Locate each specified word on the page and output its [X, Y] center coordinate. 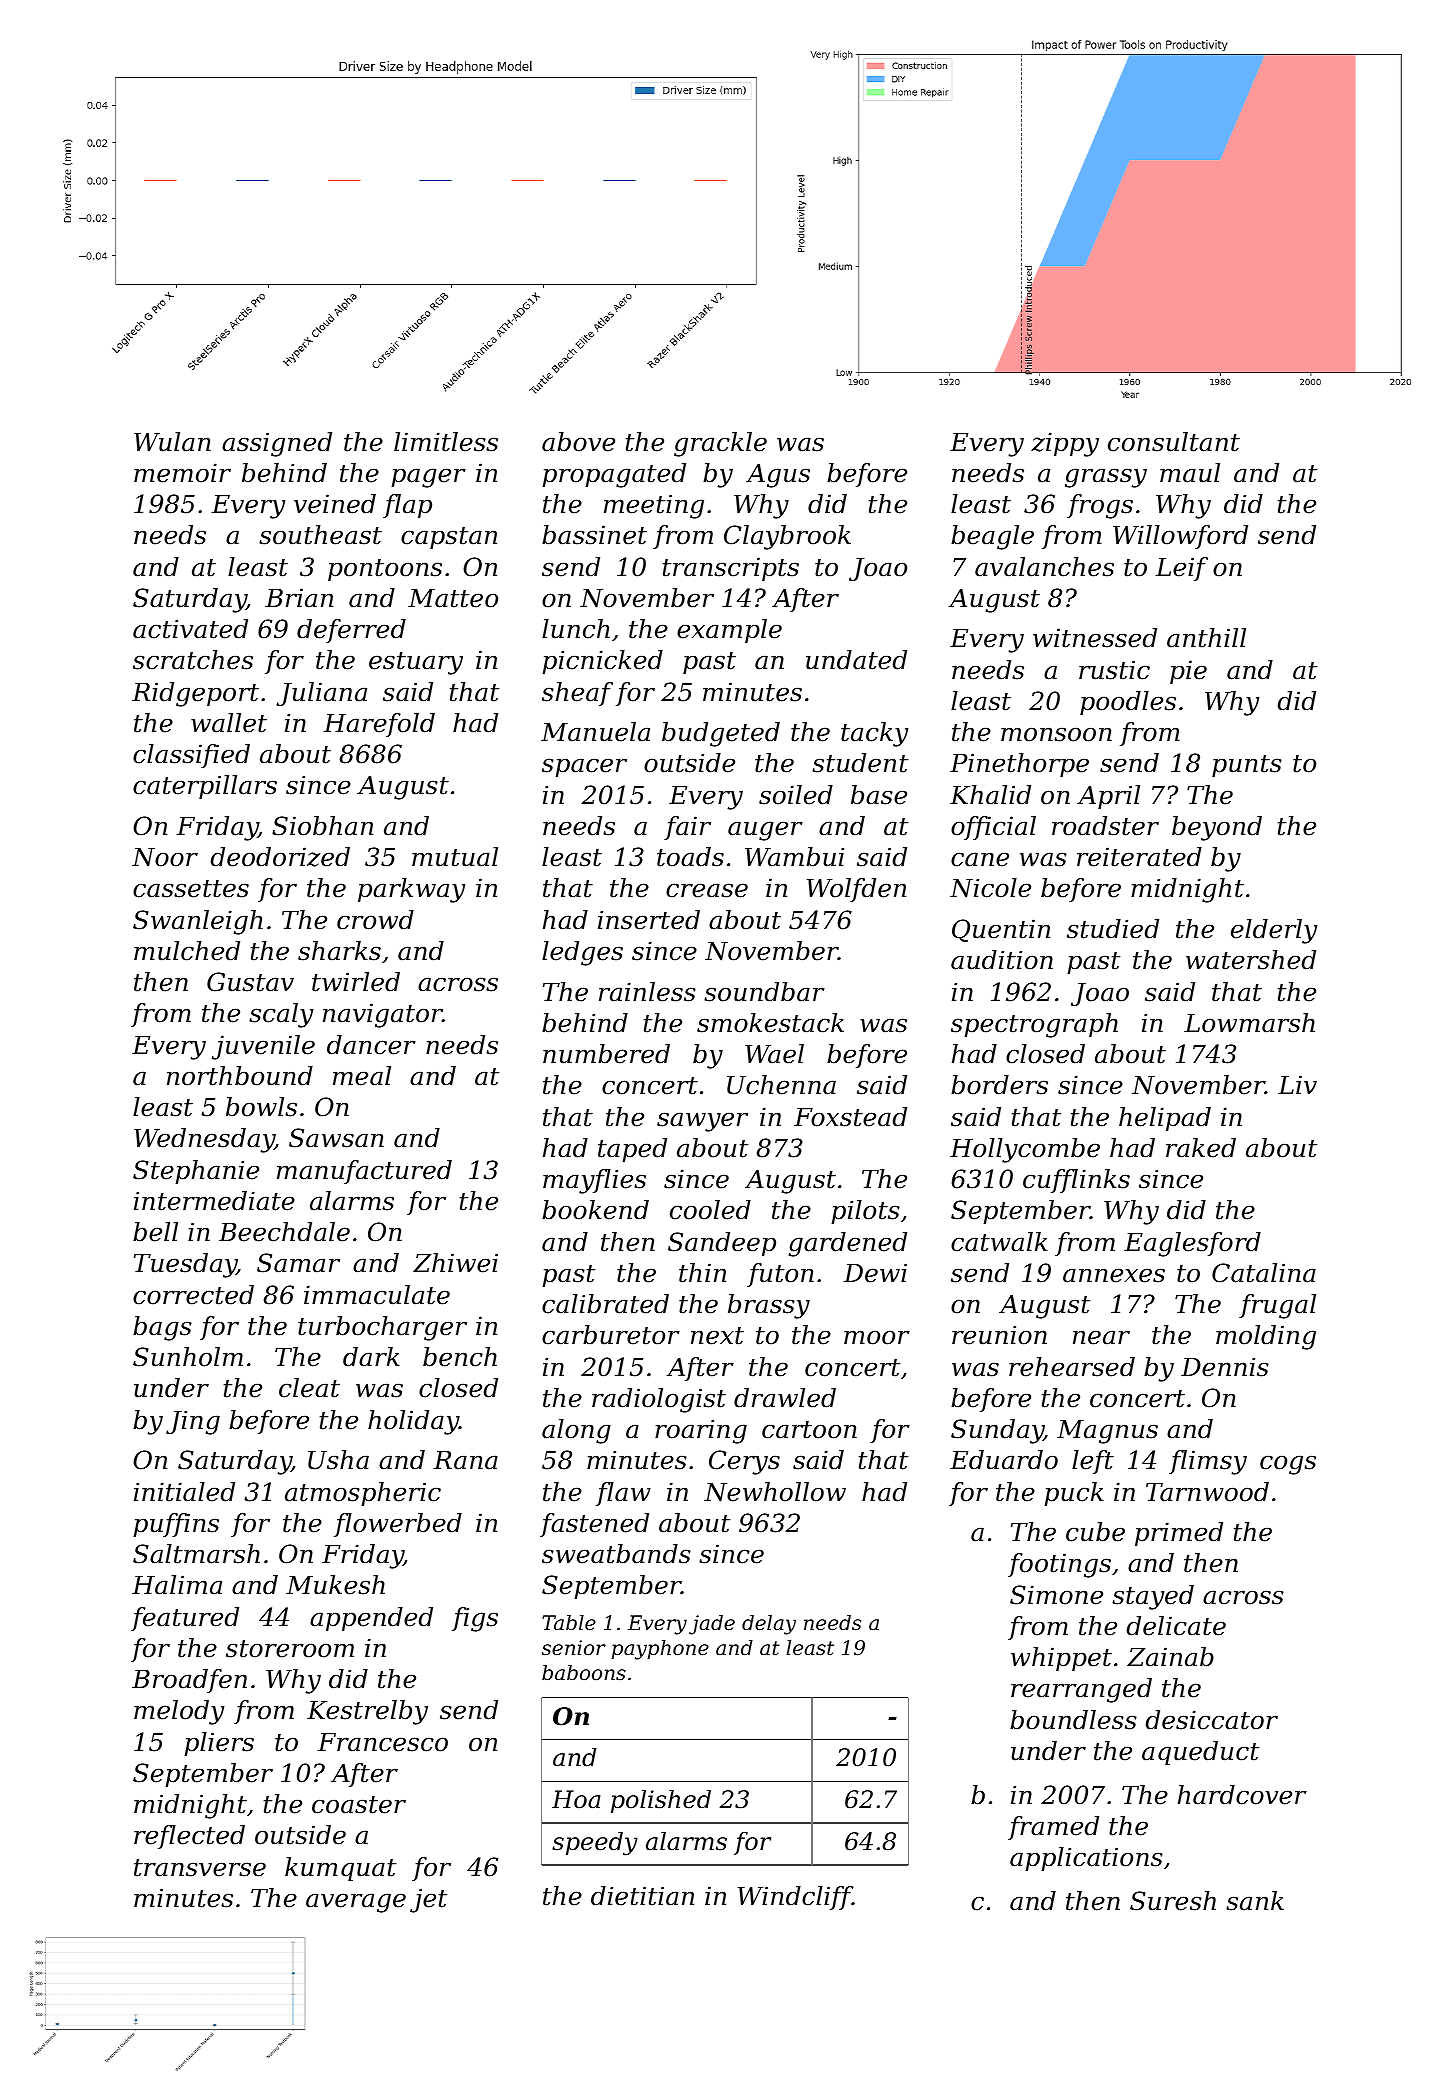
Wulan [172, 442]
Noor [165, 857]
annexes [1114, 1275]
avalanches [1044, 567]
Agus [778, 476]
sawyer [702, 1122]
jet [428, 1900]
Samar [298, 1263]
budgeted [721, 734]
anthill [1206, 638]
